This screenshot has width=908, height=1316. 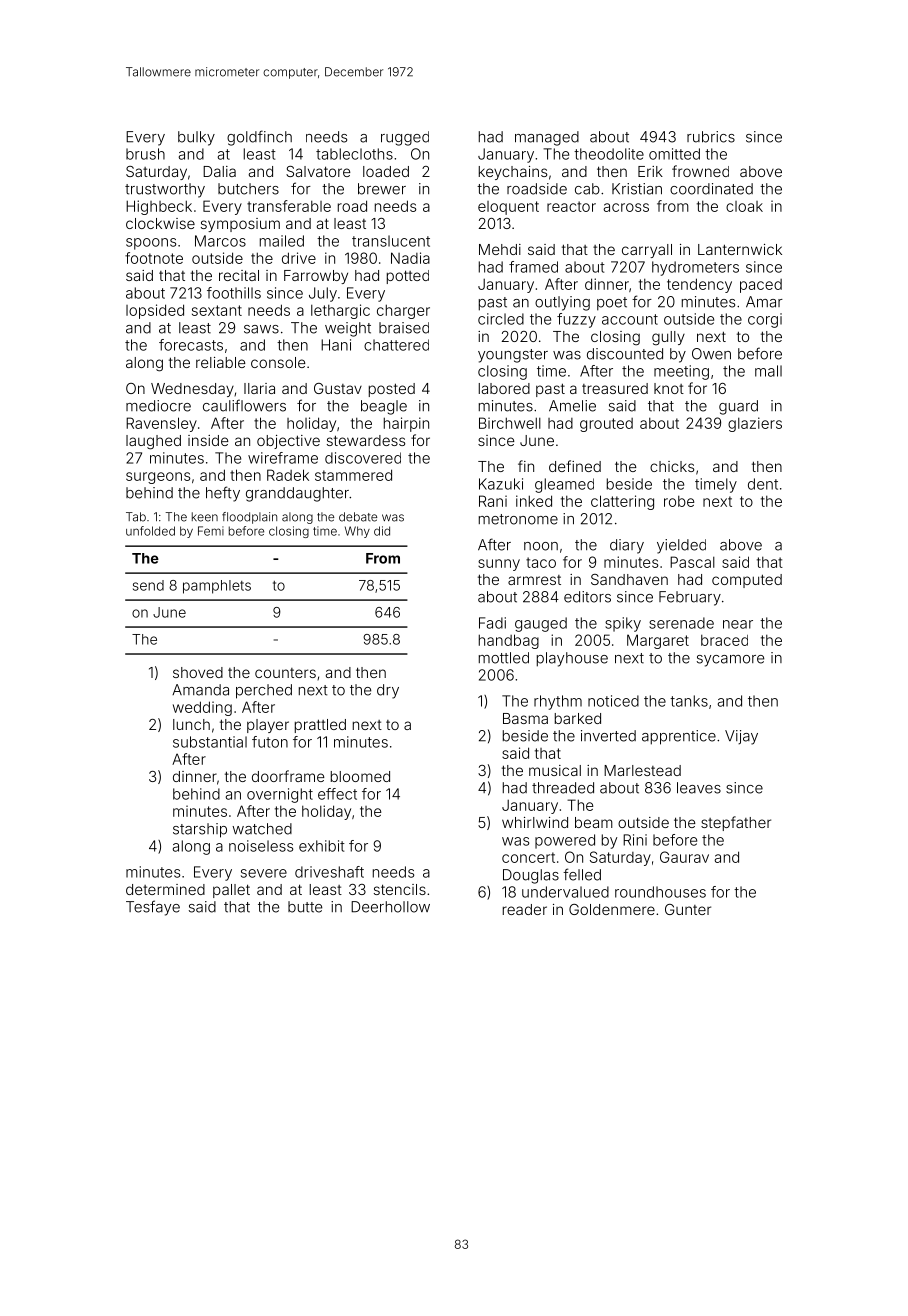 What do you see at coordinates (547, 138) in the screenshot?
I see `managed` at bounding box center [547, 138].
